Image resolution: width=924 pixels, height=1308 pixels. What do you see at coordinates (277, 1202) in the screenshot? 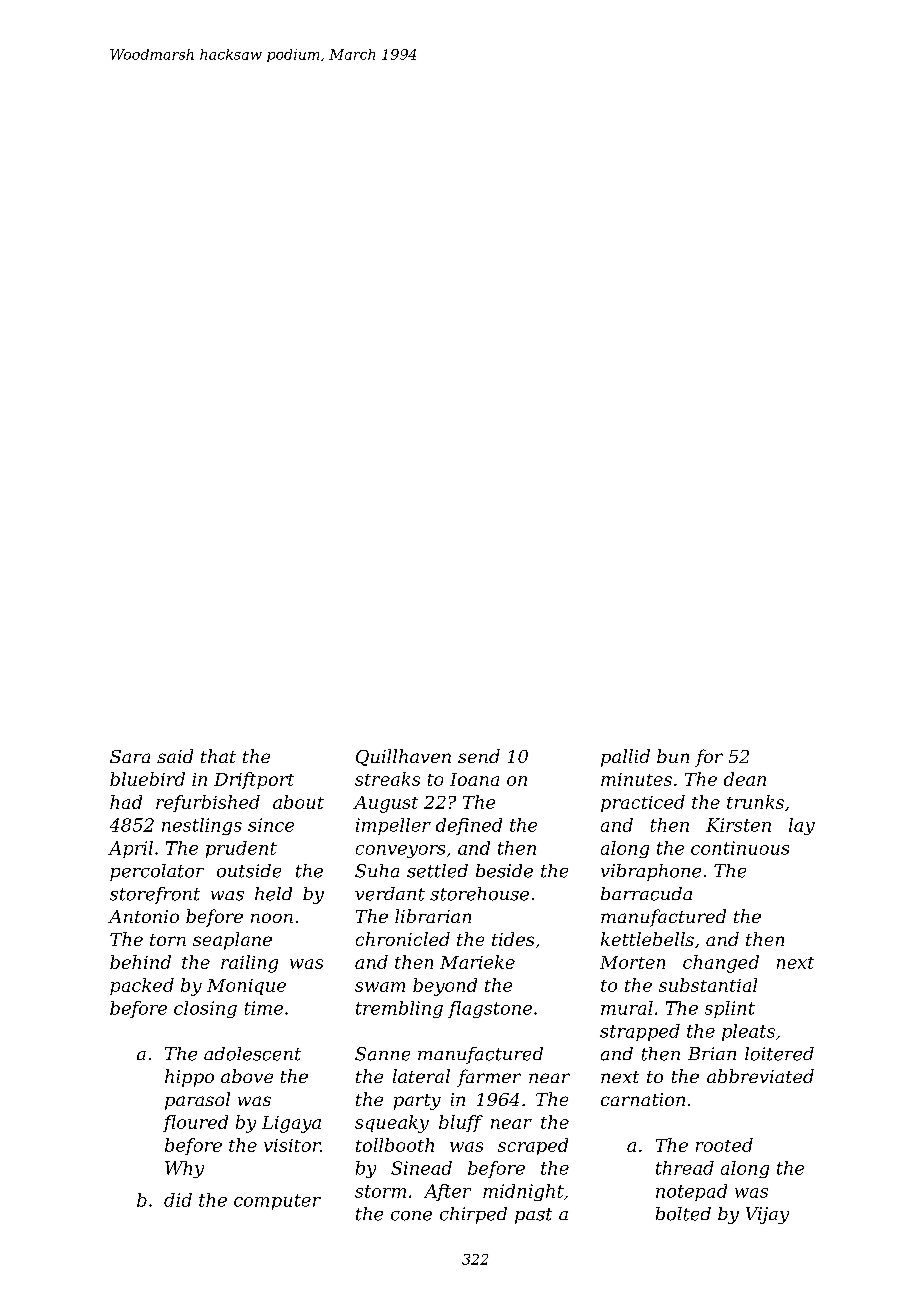
I see `computer` at bounding box center [277, 1202].
